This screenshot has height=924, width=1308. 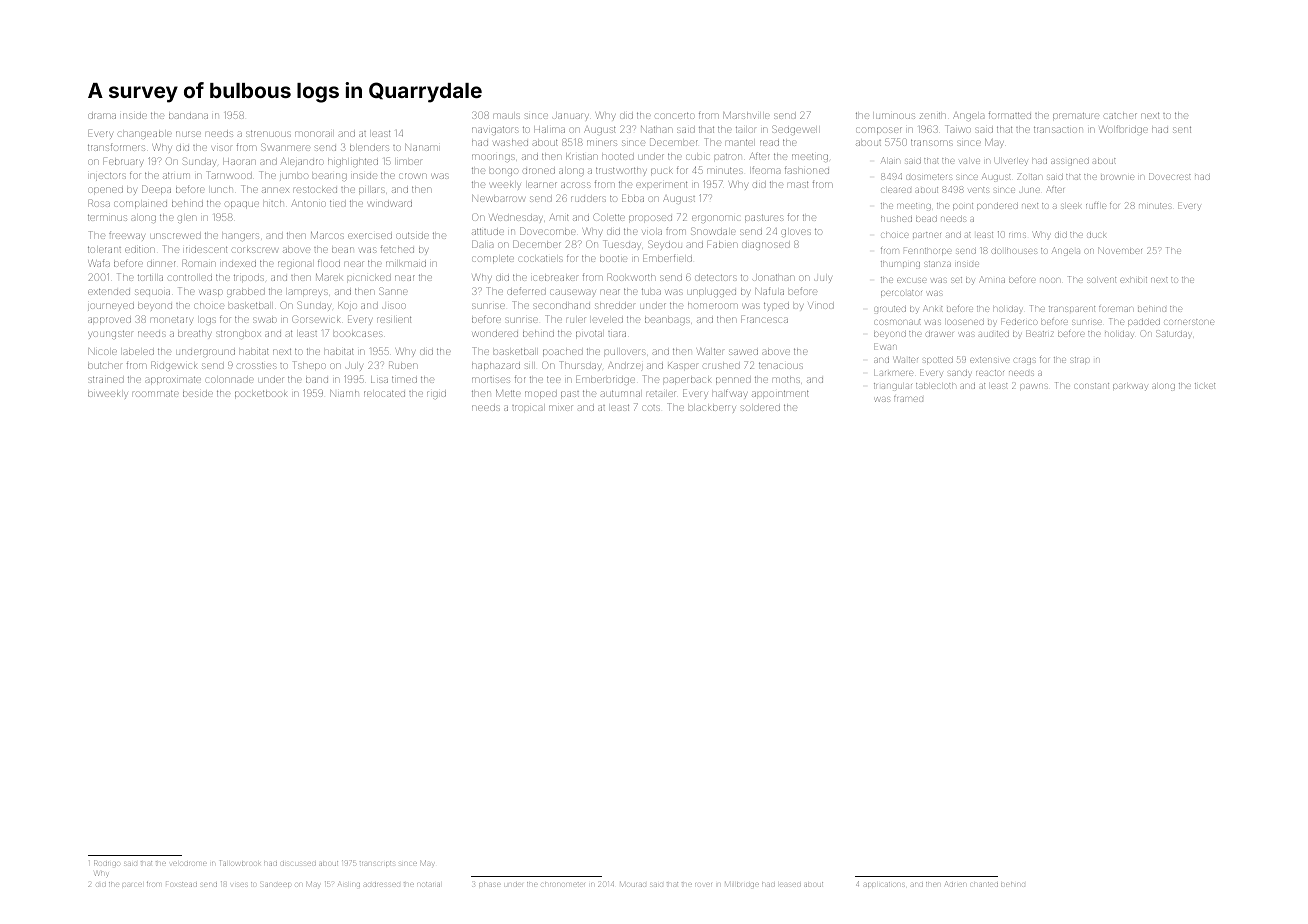 I want to click on moorings, so click(x=493, y=158).
